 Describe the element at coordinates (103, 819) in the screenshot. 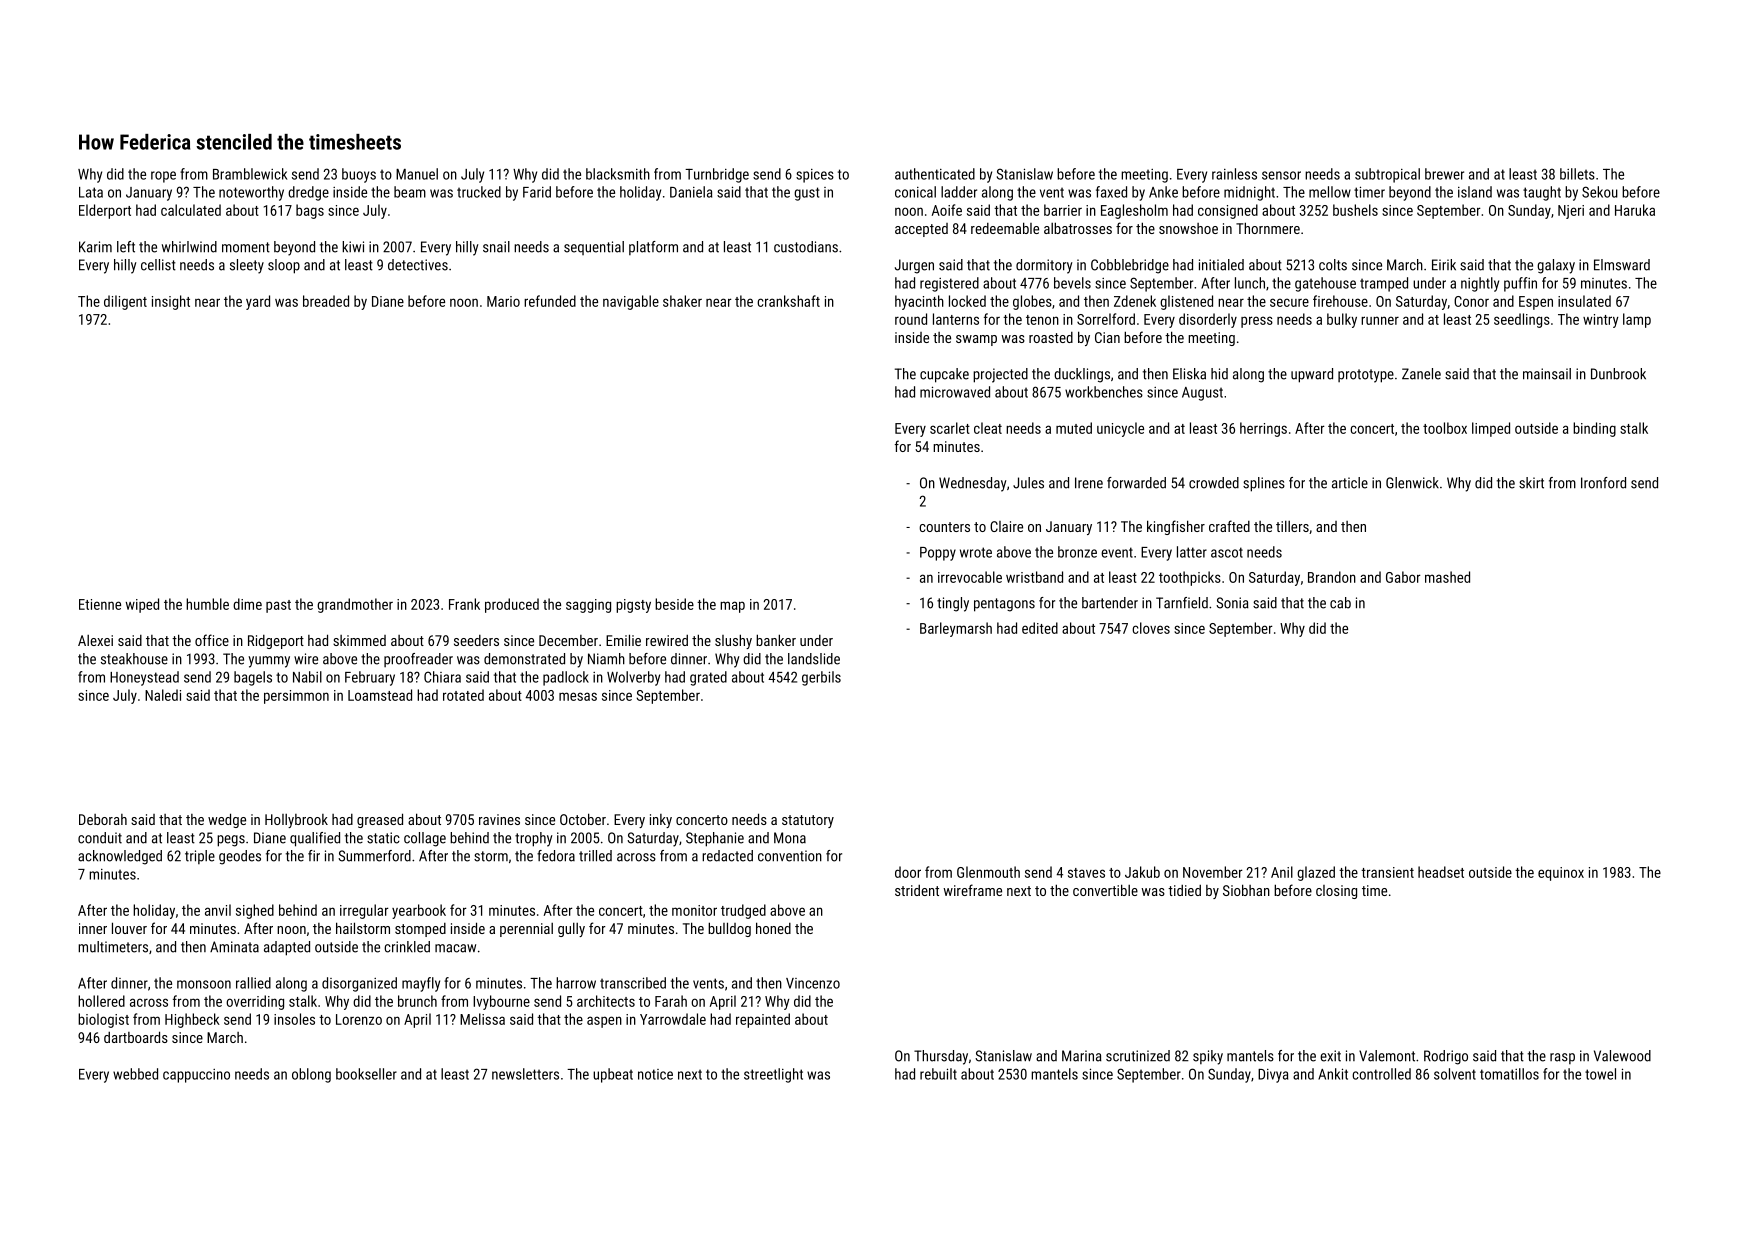

I see `Deborah` at that location.
